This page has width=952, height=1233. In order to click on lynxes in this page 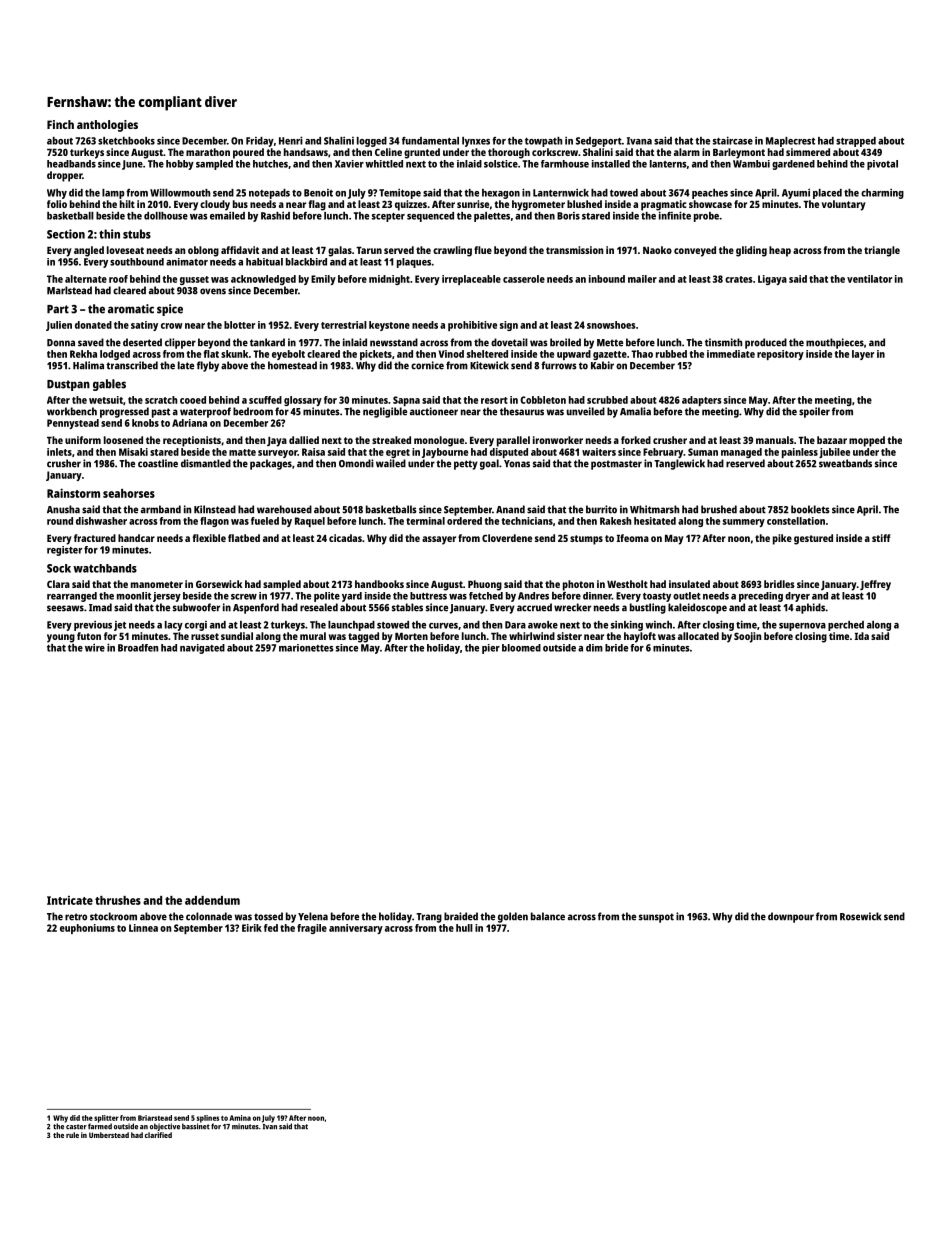, I will do `click(476, 142)`.
